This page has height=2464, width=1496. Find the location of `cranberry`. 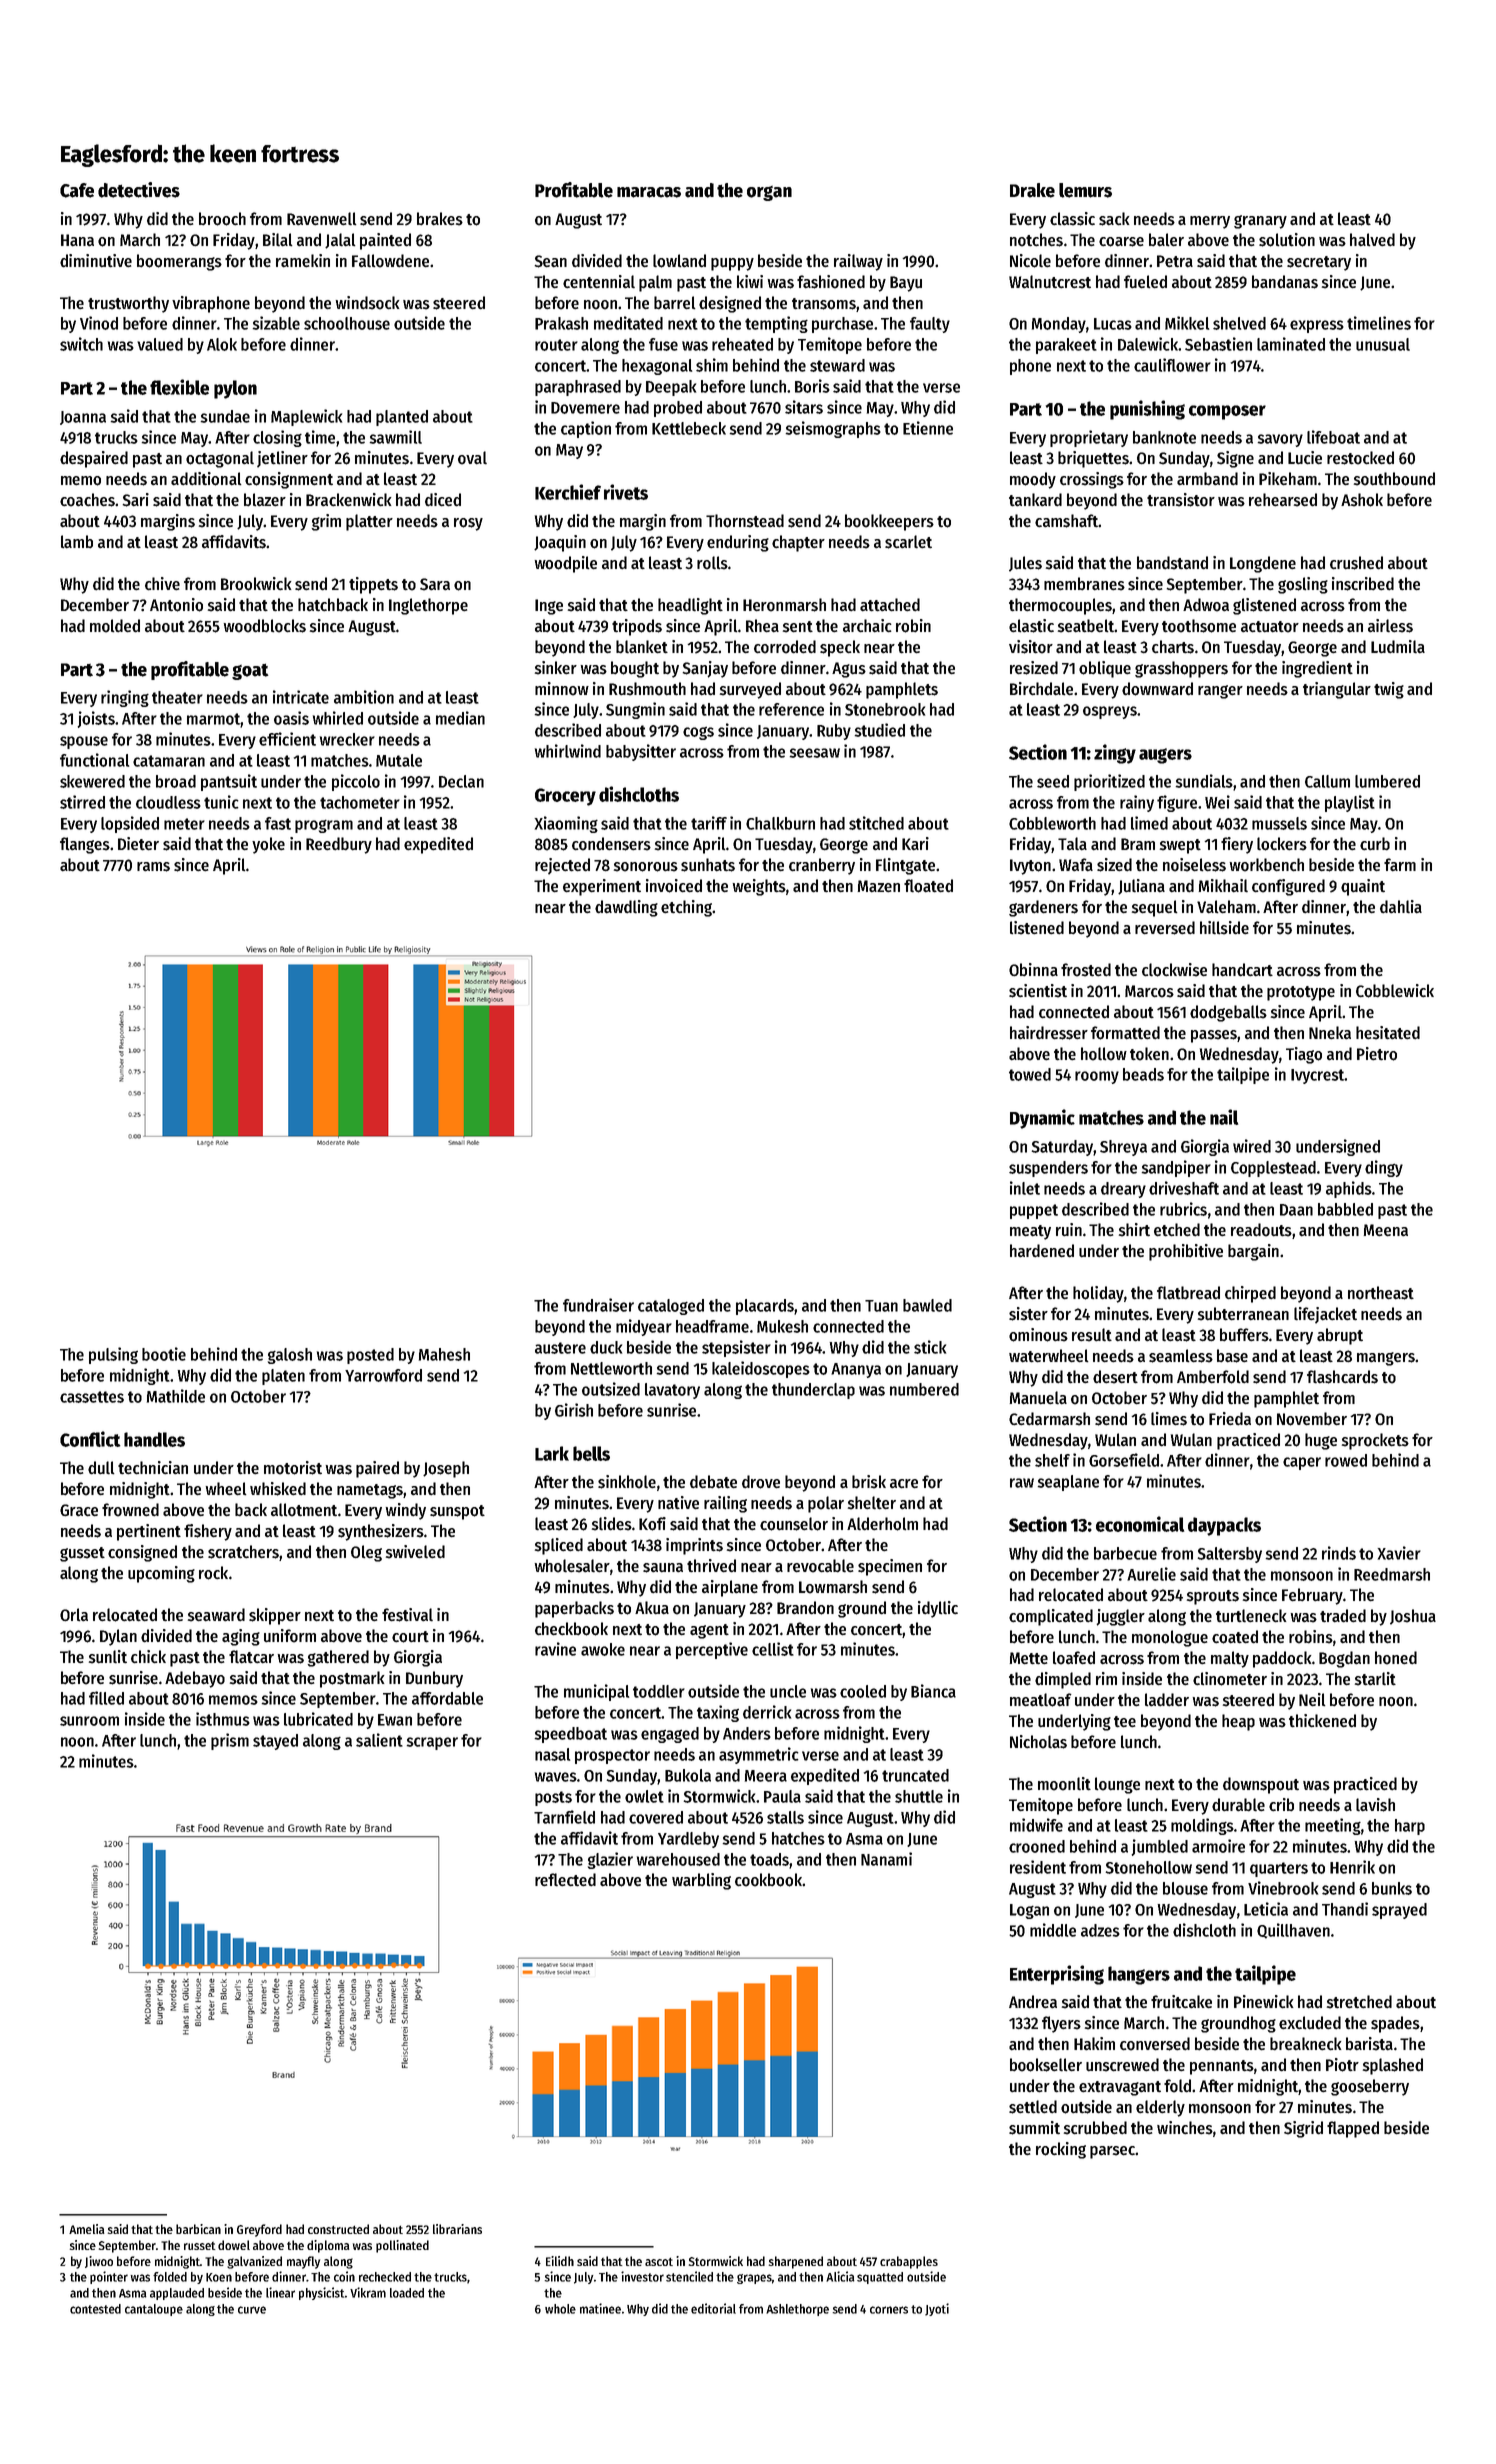

cranberry is located at coordinates (822, 866).
